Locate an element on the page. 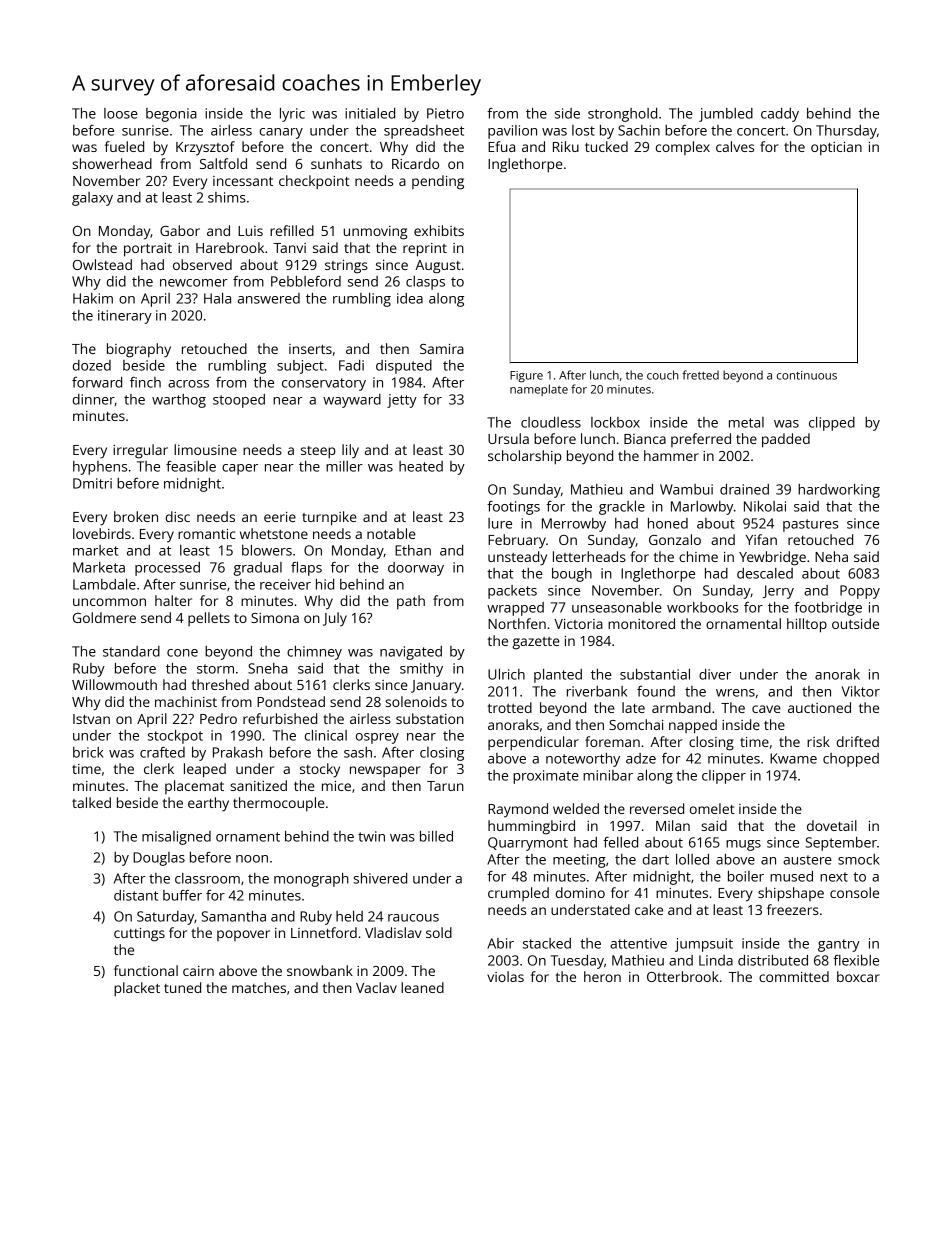  caddy is located at coordinates (780, 115).
